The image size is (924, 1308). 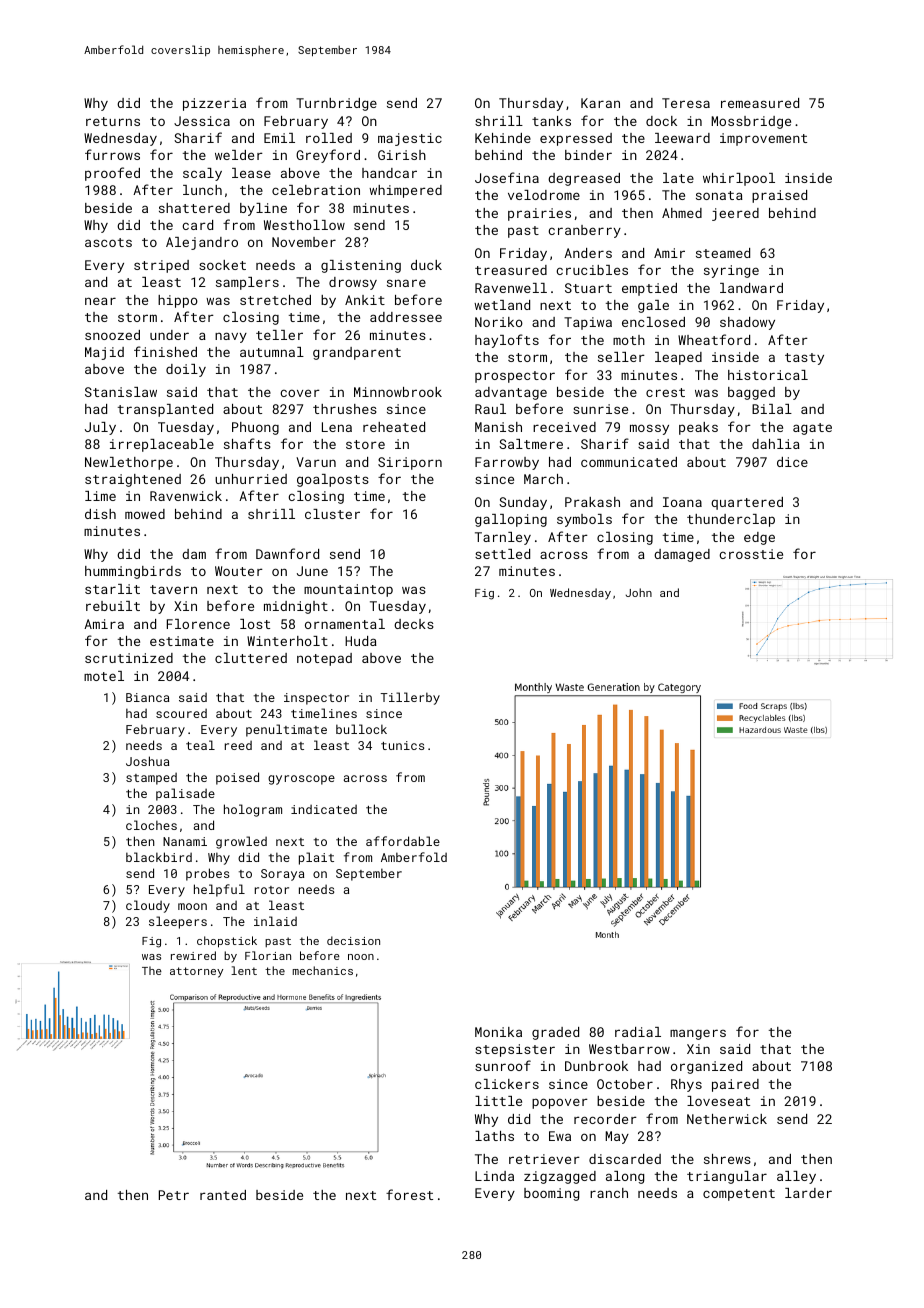 I want to click on remeasured, so click(x=760, y=103).
